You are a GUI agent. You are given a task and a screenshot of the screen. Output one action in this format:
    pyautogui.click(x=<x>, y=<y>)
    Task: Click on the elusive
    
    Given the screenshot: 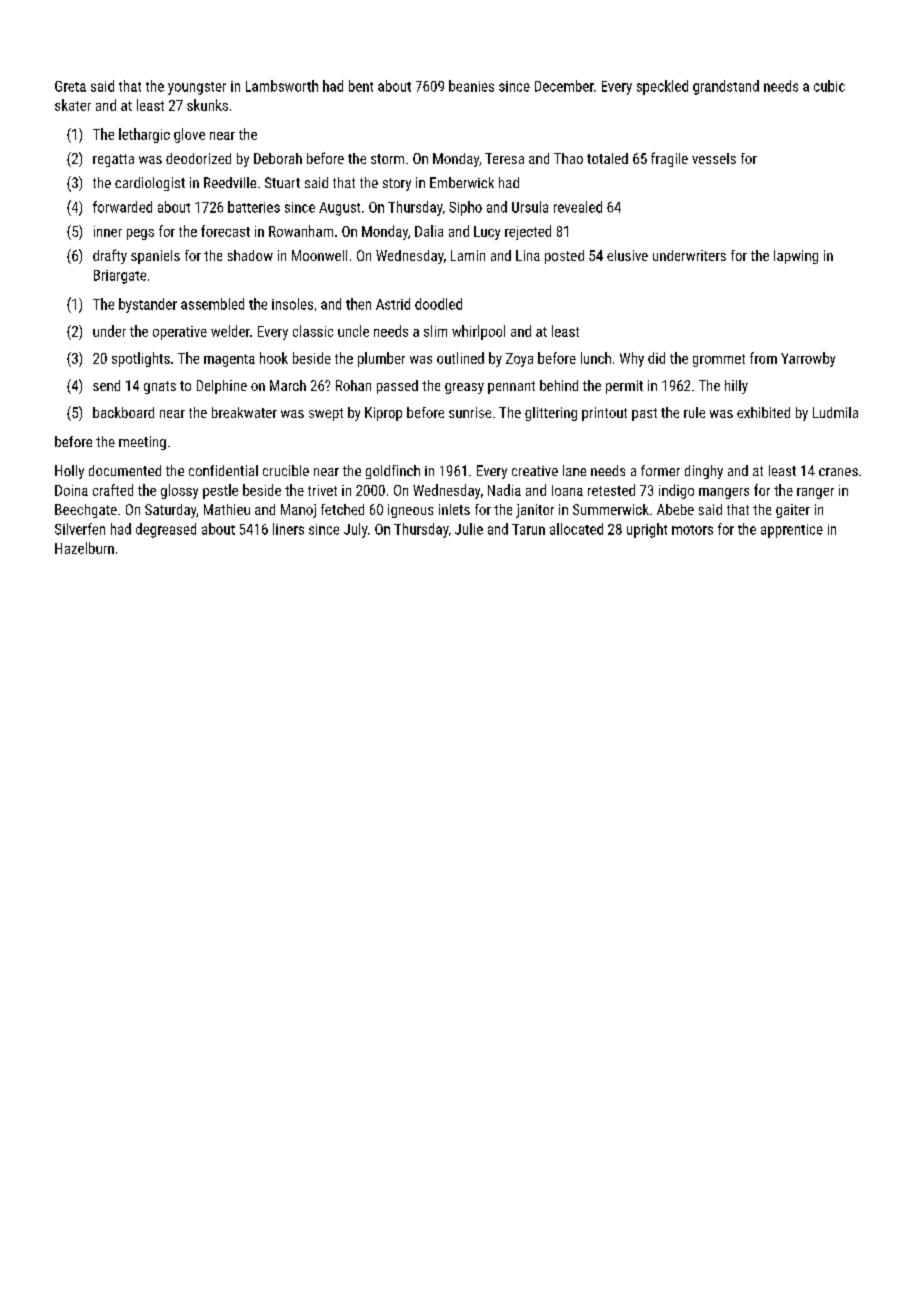 What is the action you would take?
    pyautogui.click(x=627, y=255)
